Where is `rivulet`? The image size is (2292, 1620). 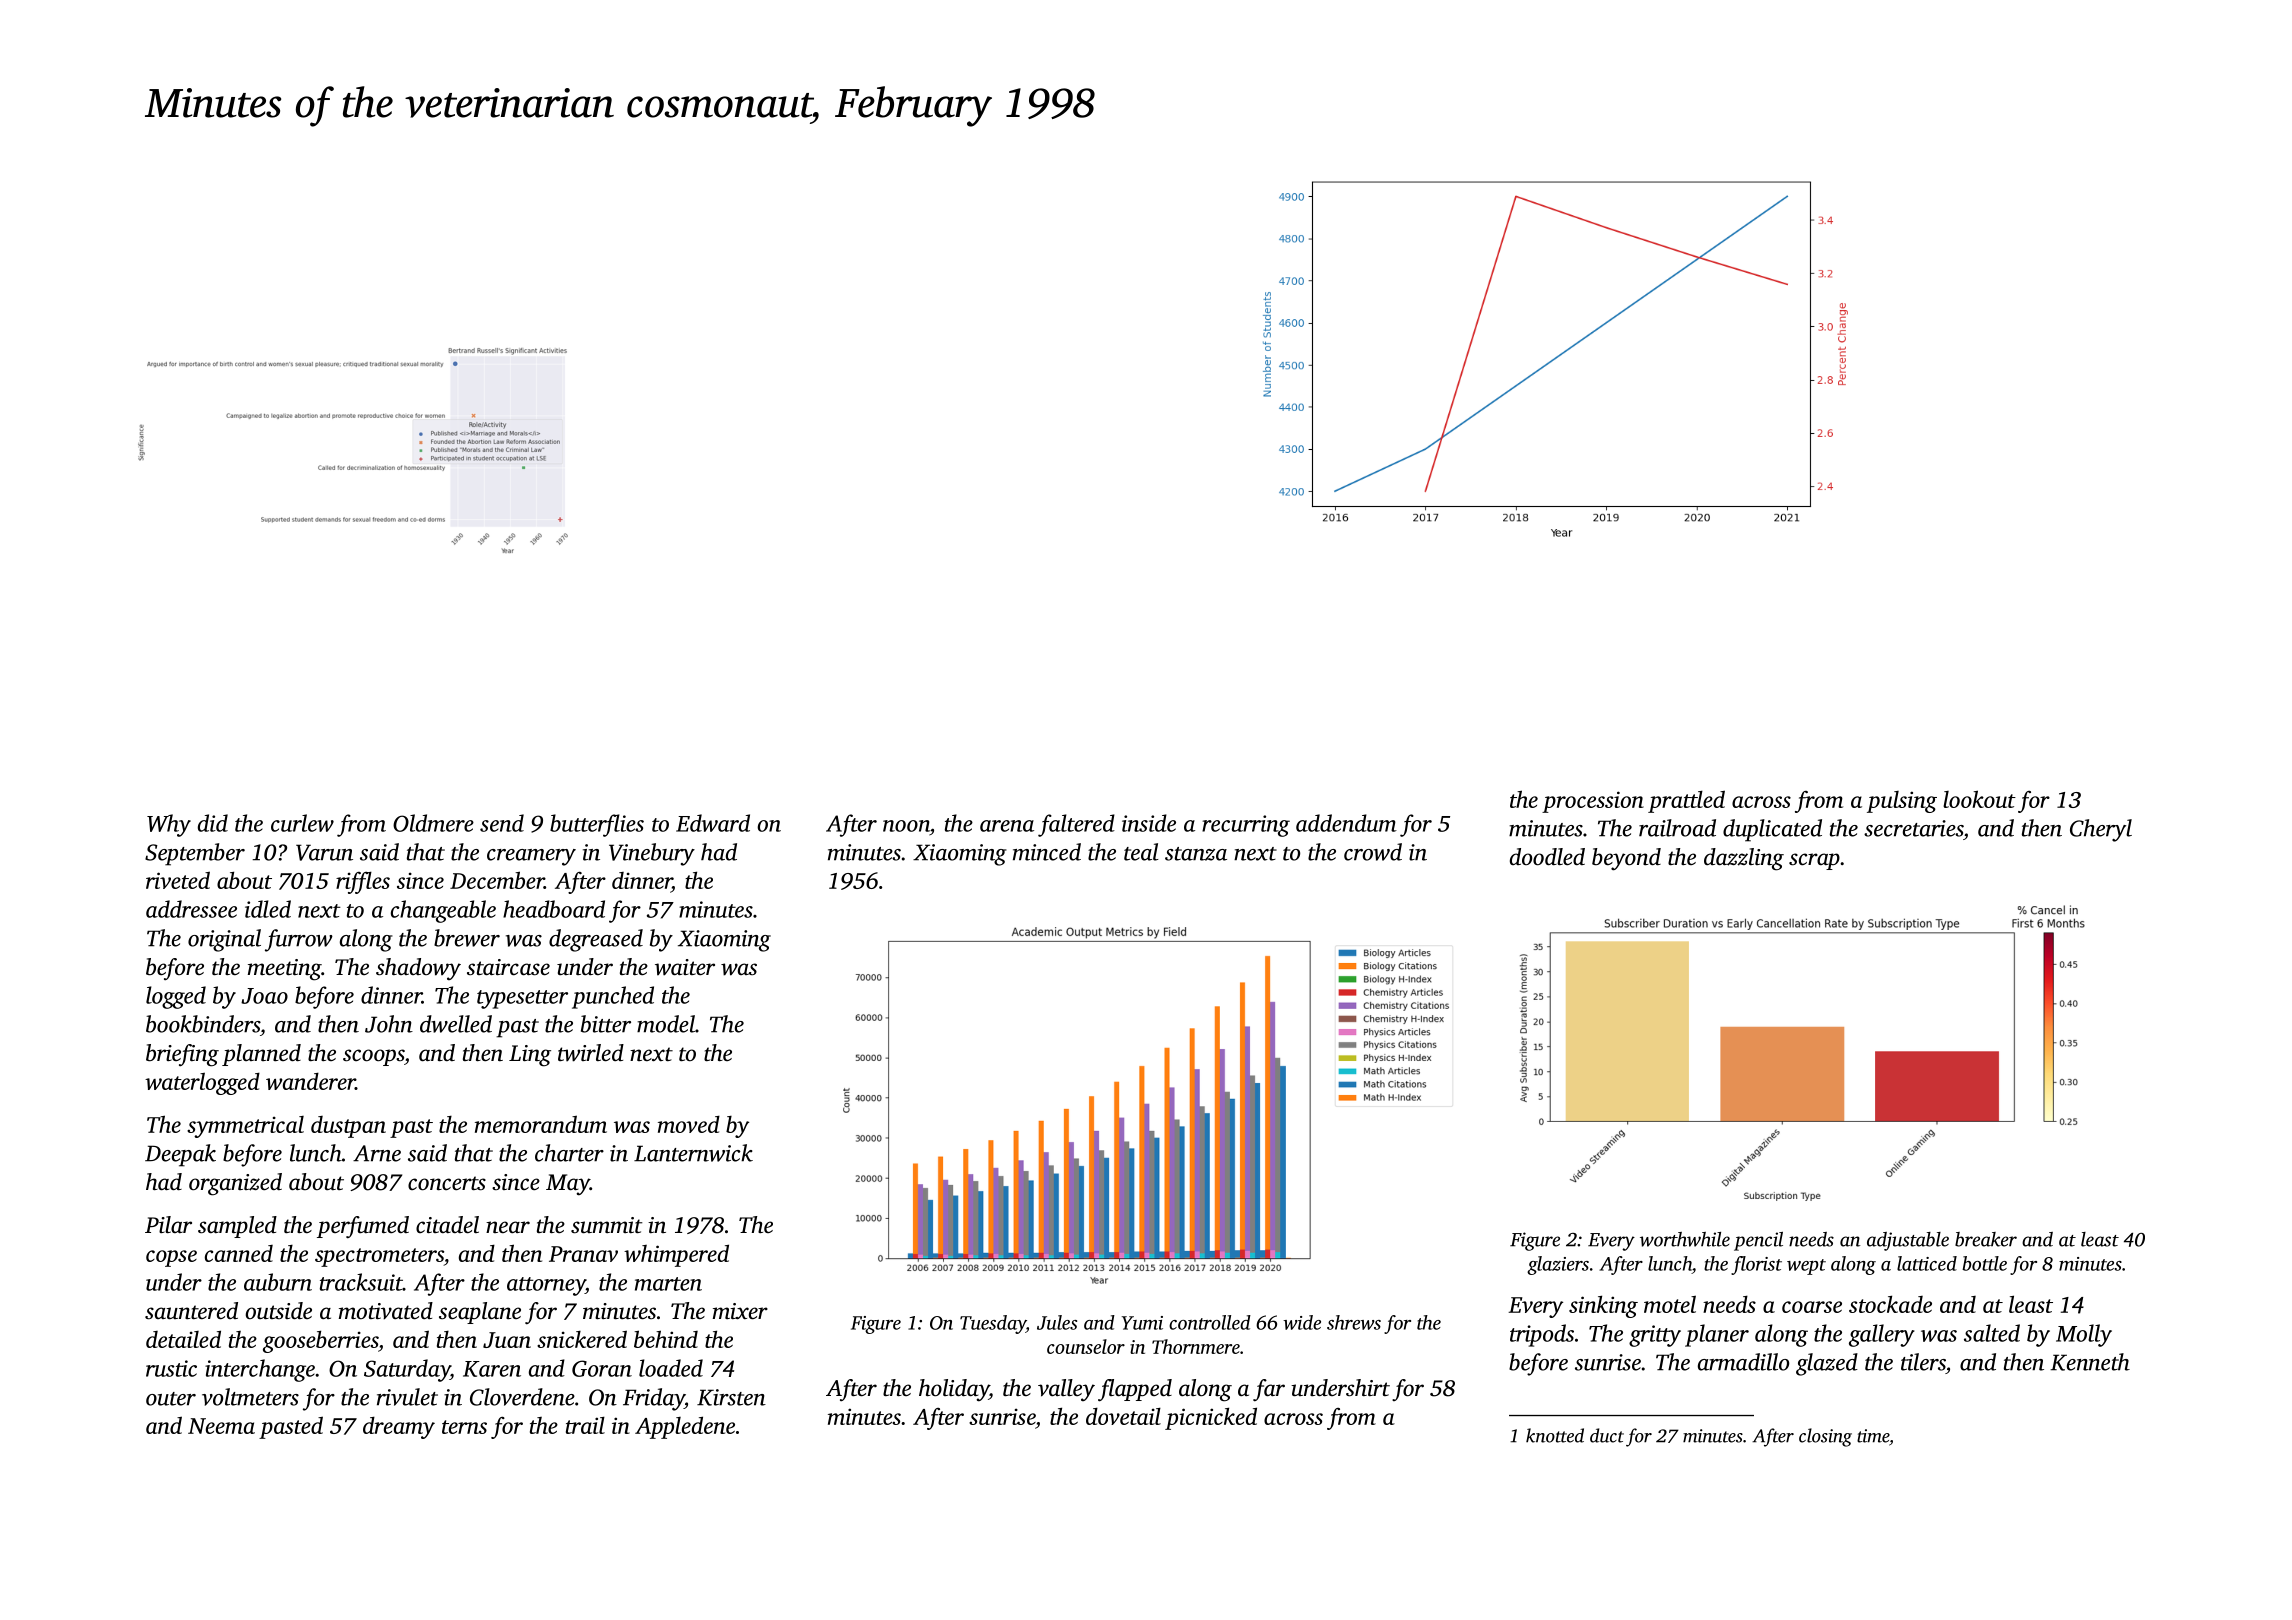
rivulet is located at coordinates (407, 1397).
